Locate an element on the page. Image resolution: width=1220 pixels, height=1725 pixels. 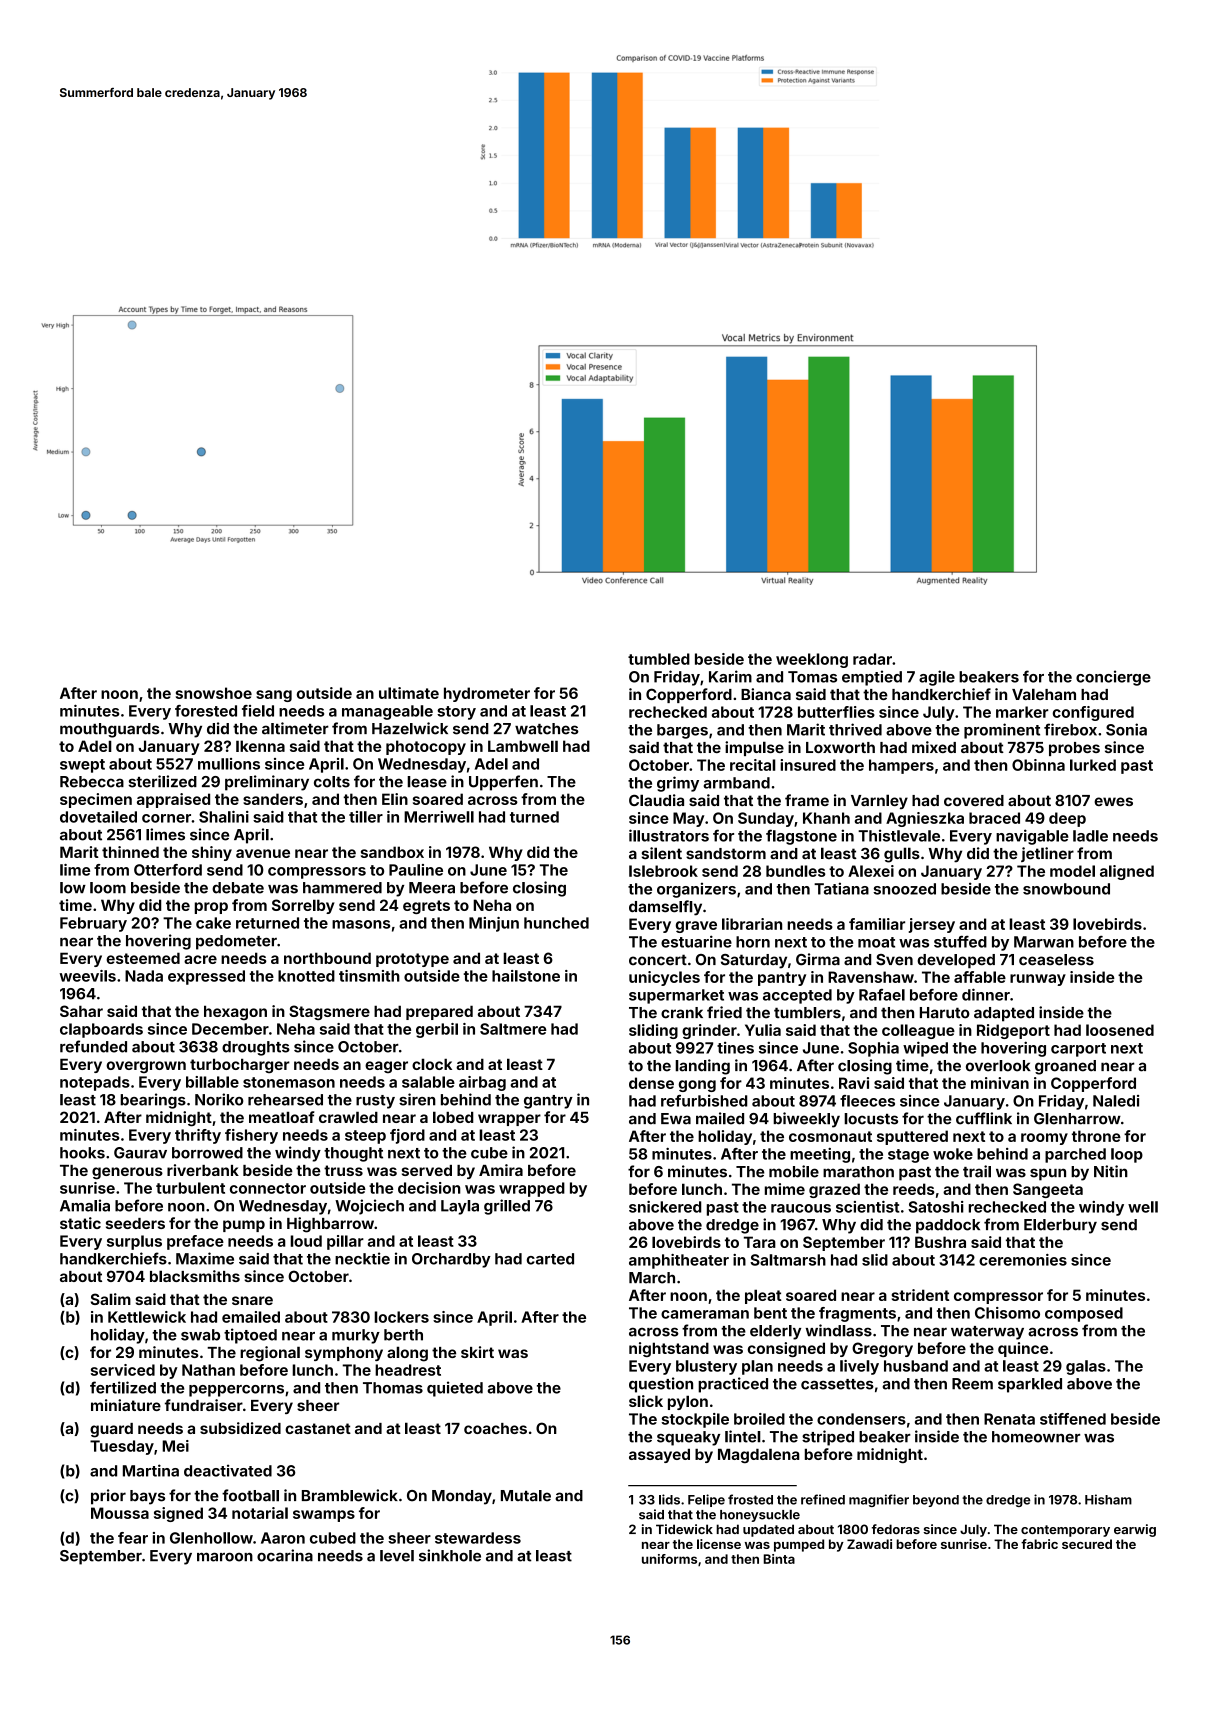
borrowed is located at coordinates (207, 1153).
